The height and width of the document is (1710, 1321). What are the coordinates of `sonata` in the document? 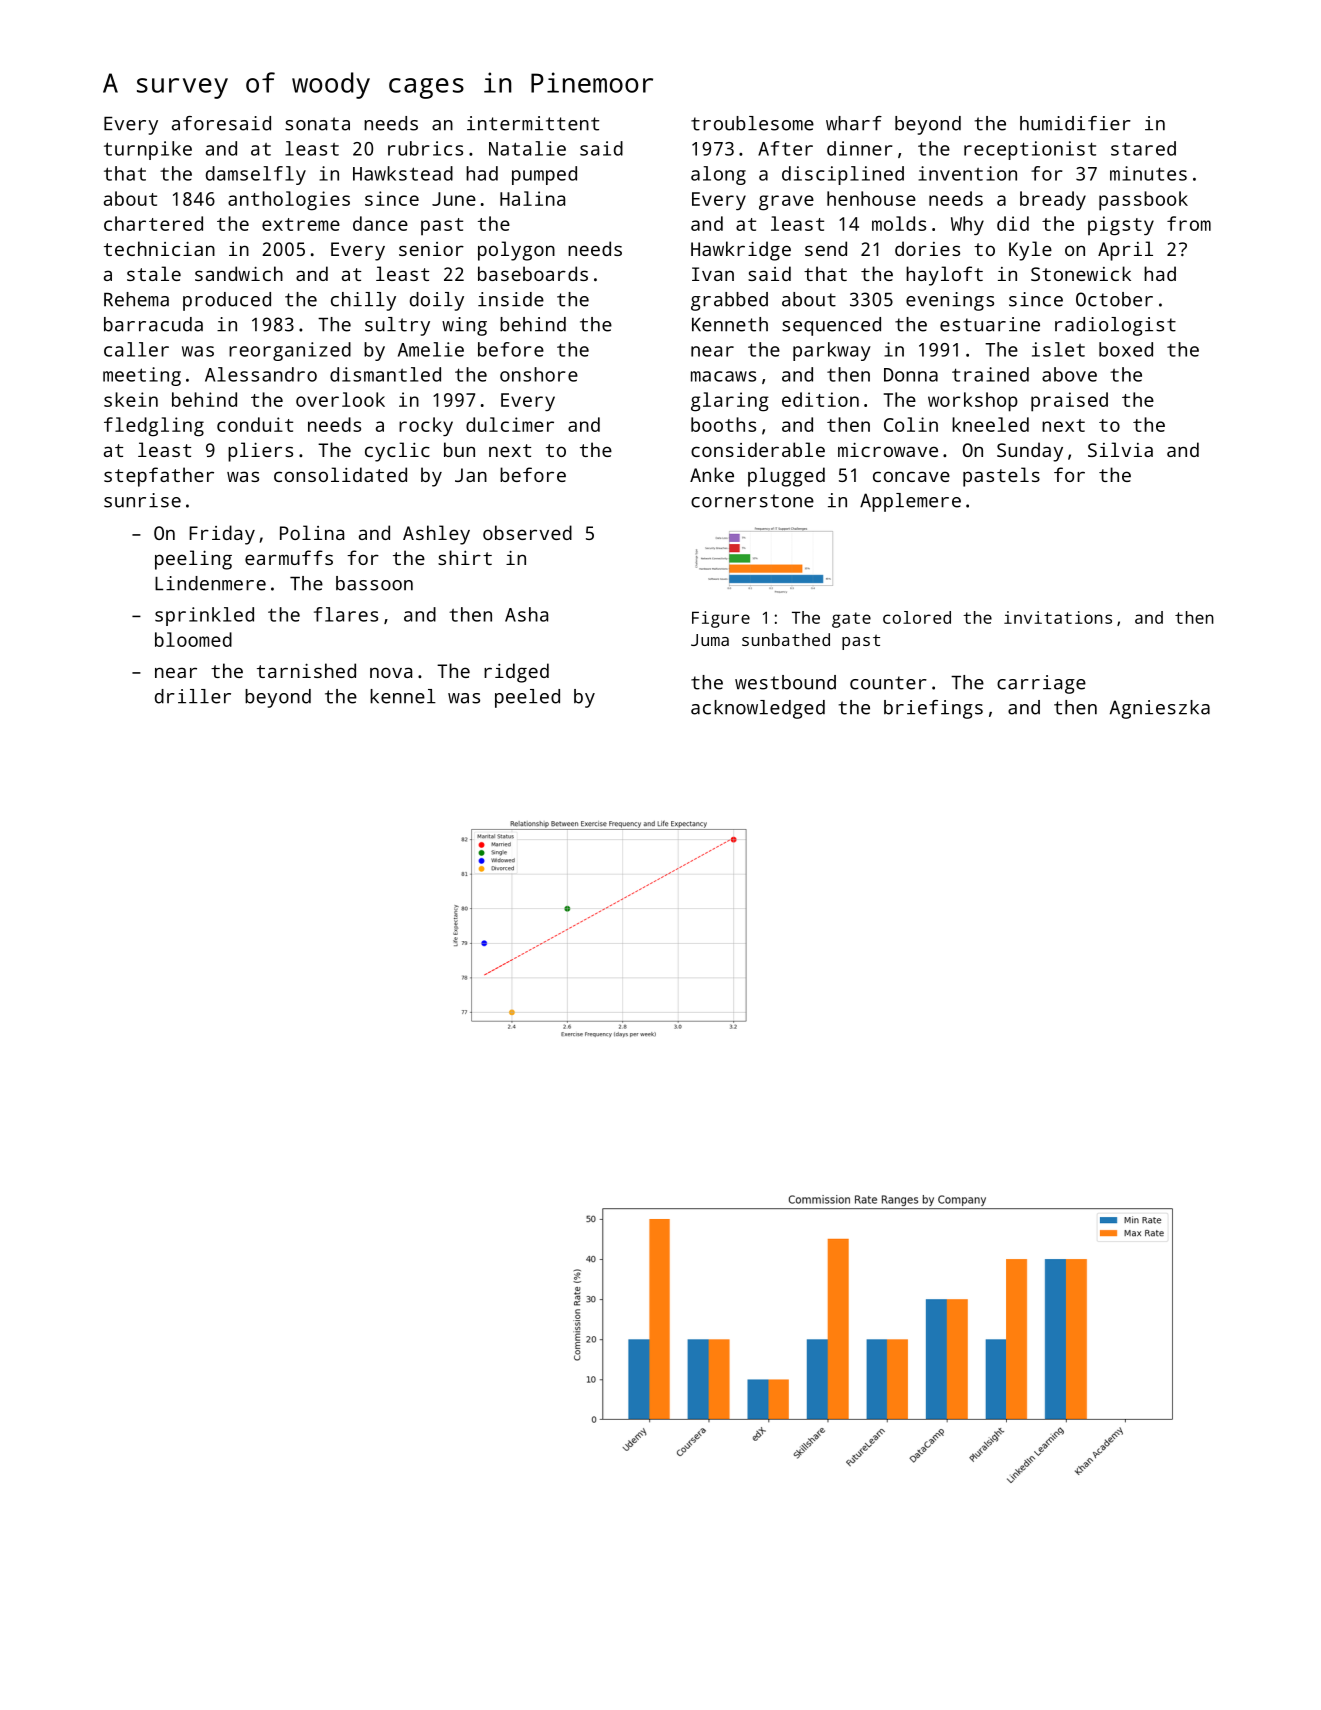 It's located at (317, 124).
